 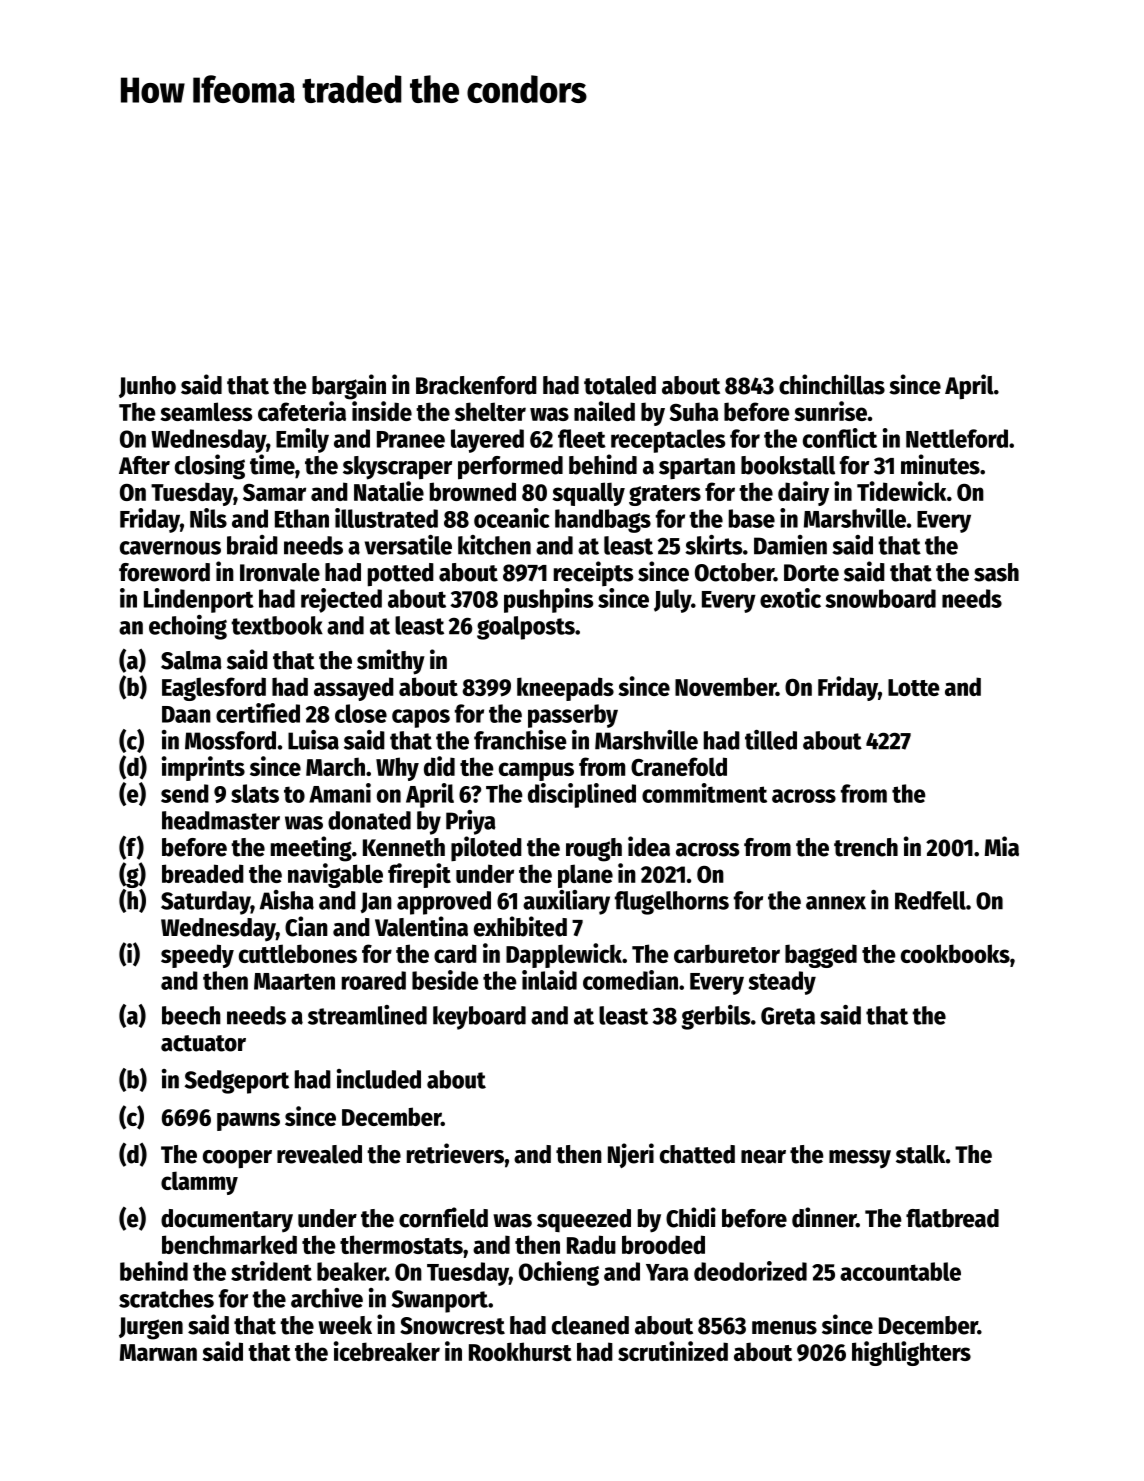 What do you see at coordinates (832, 384) in the document?
I see `chinchillas` at bounding box center [832, 384].
